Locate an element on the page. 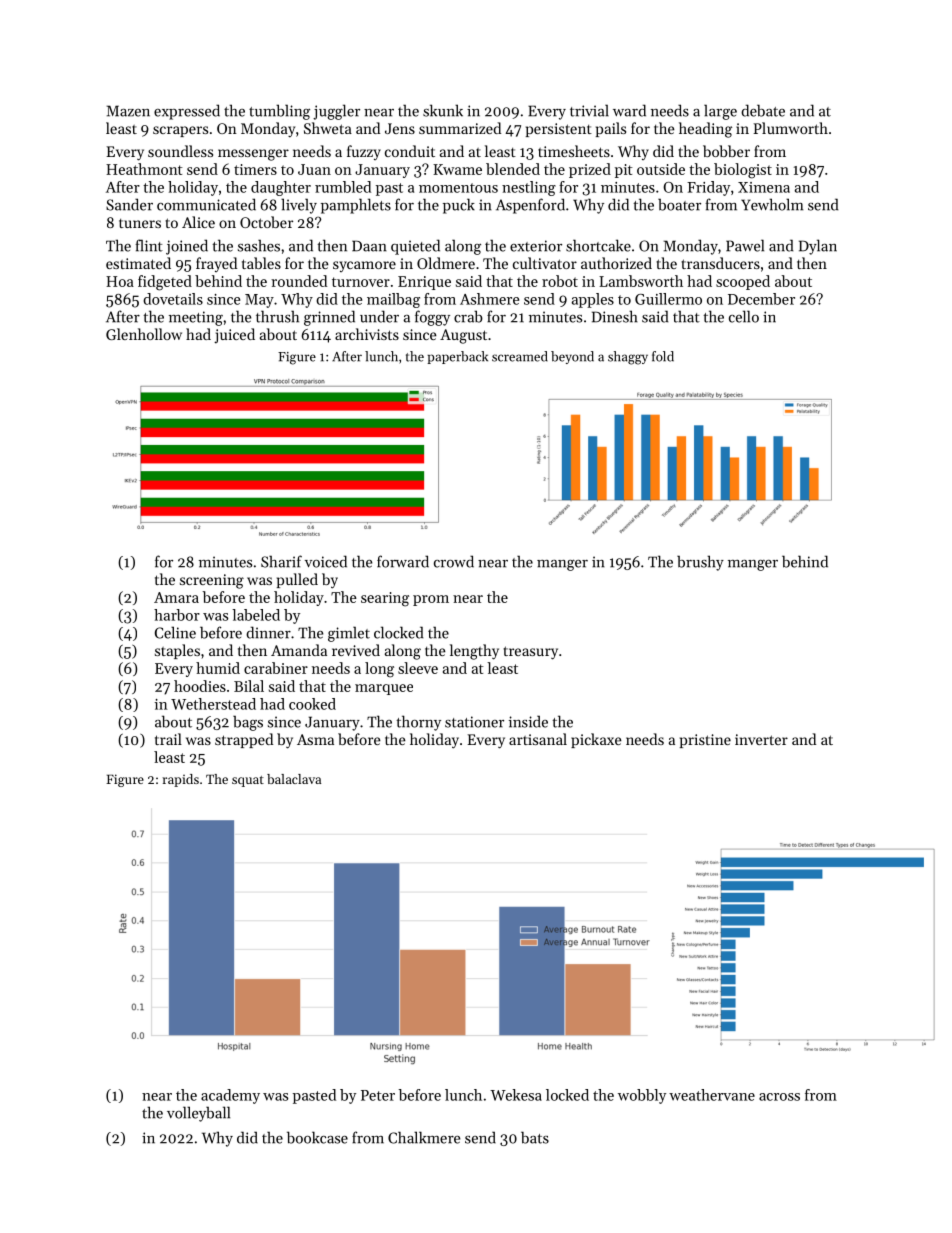  Yewholm is located at coordinates (772, 204).
